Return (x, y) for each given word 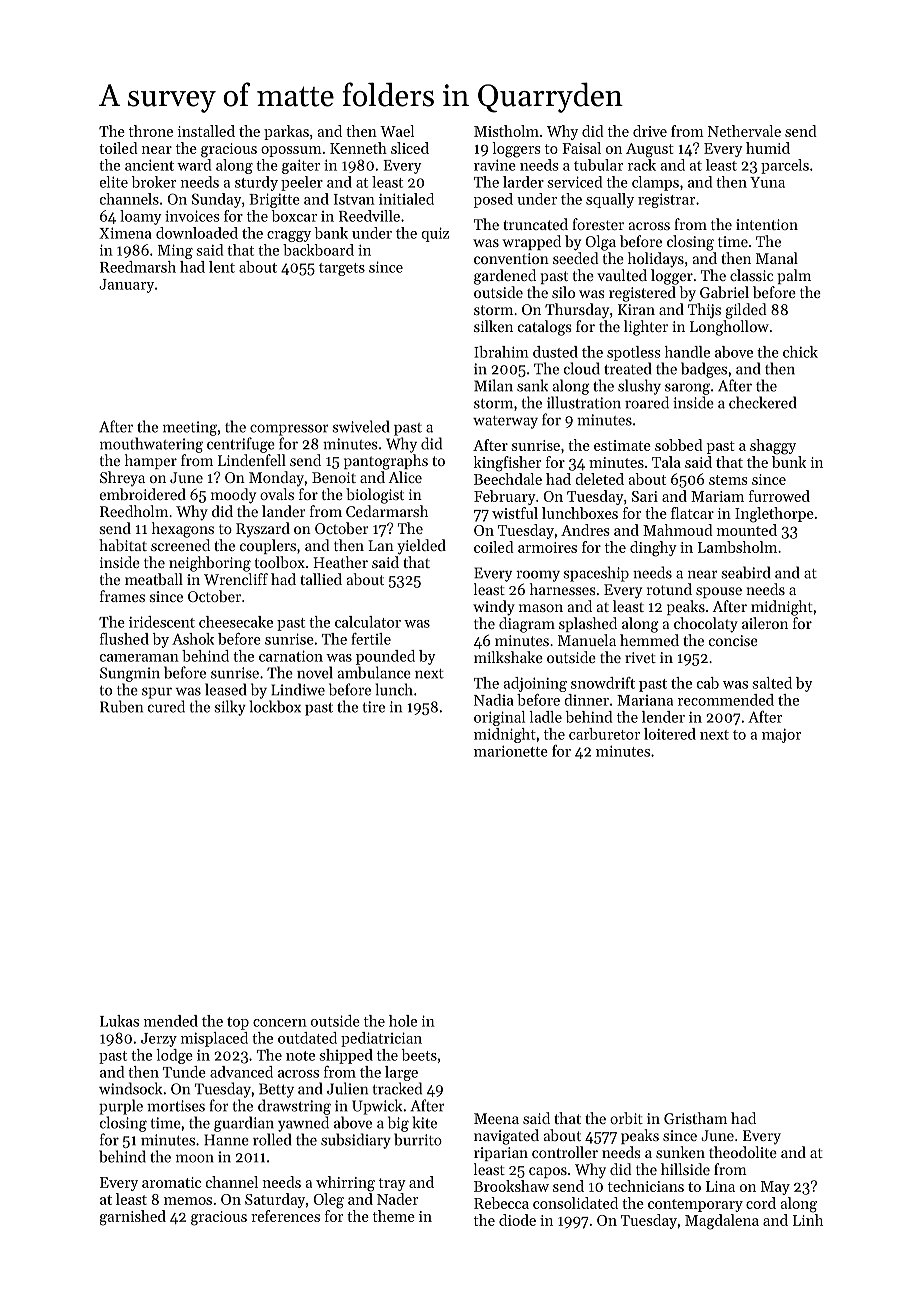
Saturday (275, 1200)
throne (151, 131)
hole (403, 1021)
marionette (511, 751)
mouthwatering (151, 445)
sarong (687, 389)
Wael (397, 131)
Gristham (695, 1118)
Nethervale (744, 131)
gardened (505, 277)
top (238, 1023)
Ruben (121, 706)
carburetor (604, 734)
